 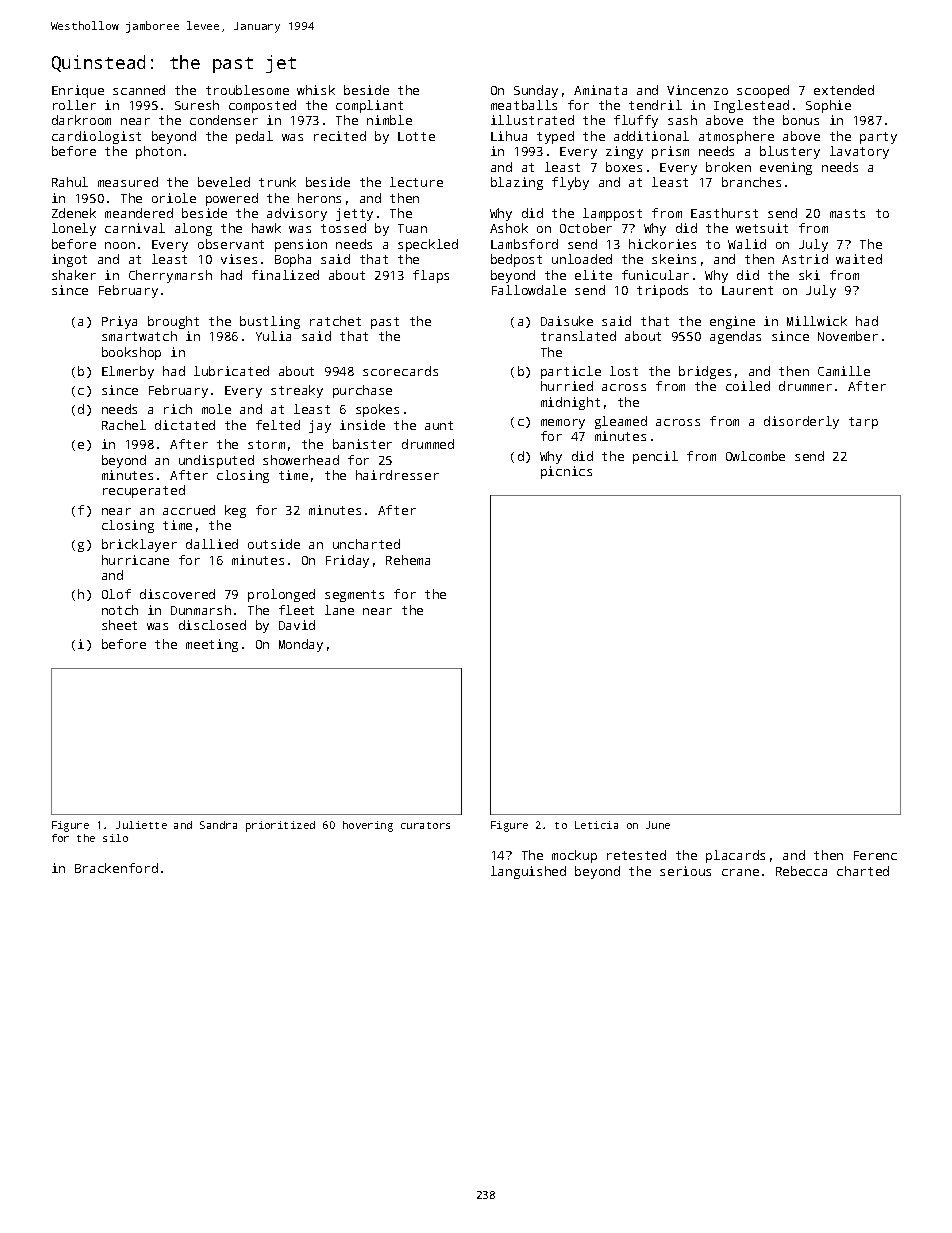 I want to click on Lotte, so click(x=416, y=136).
